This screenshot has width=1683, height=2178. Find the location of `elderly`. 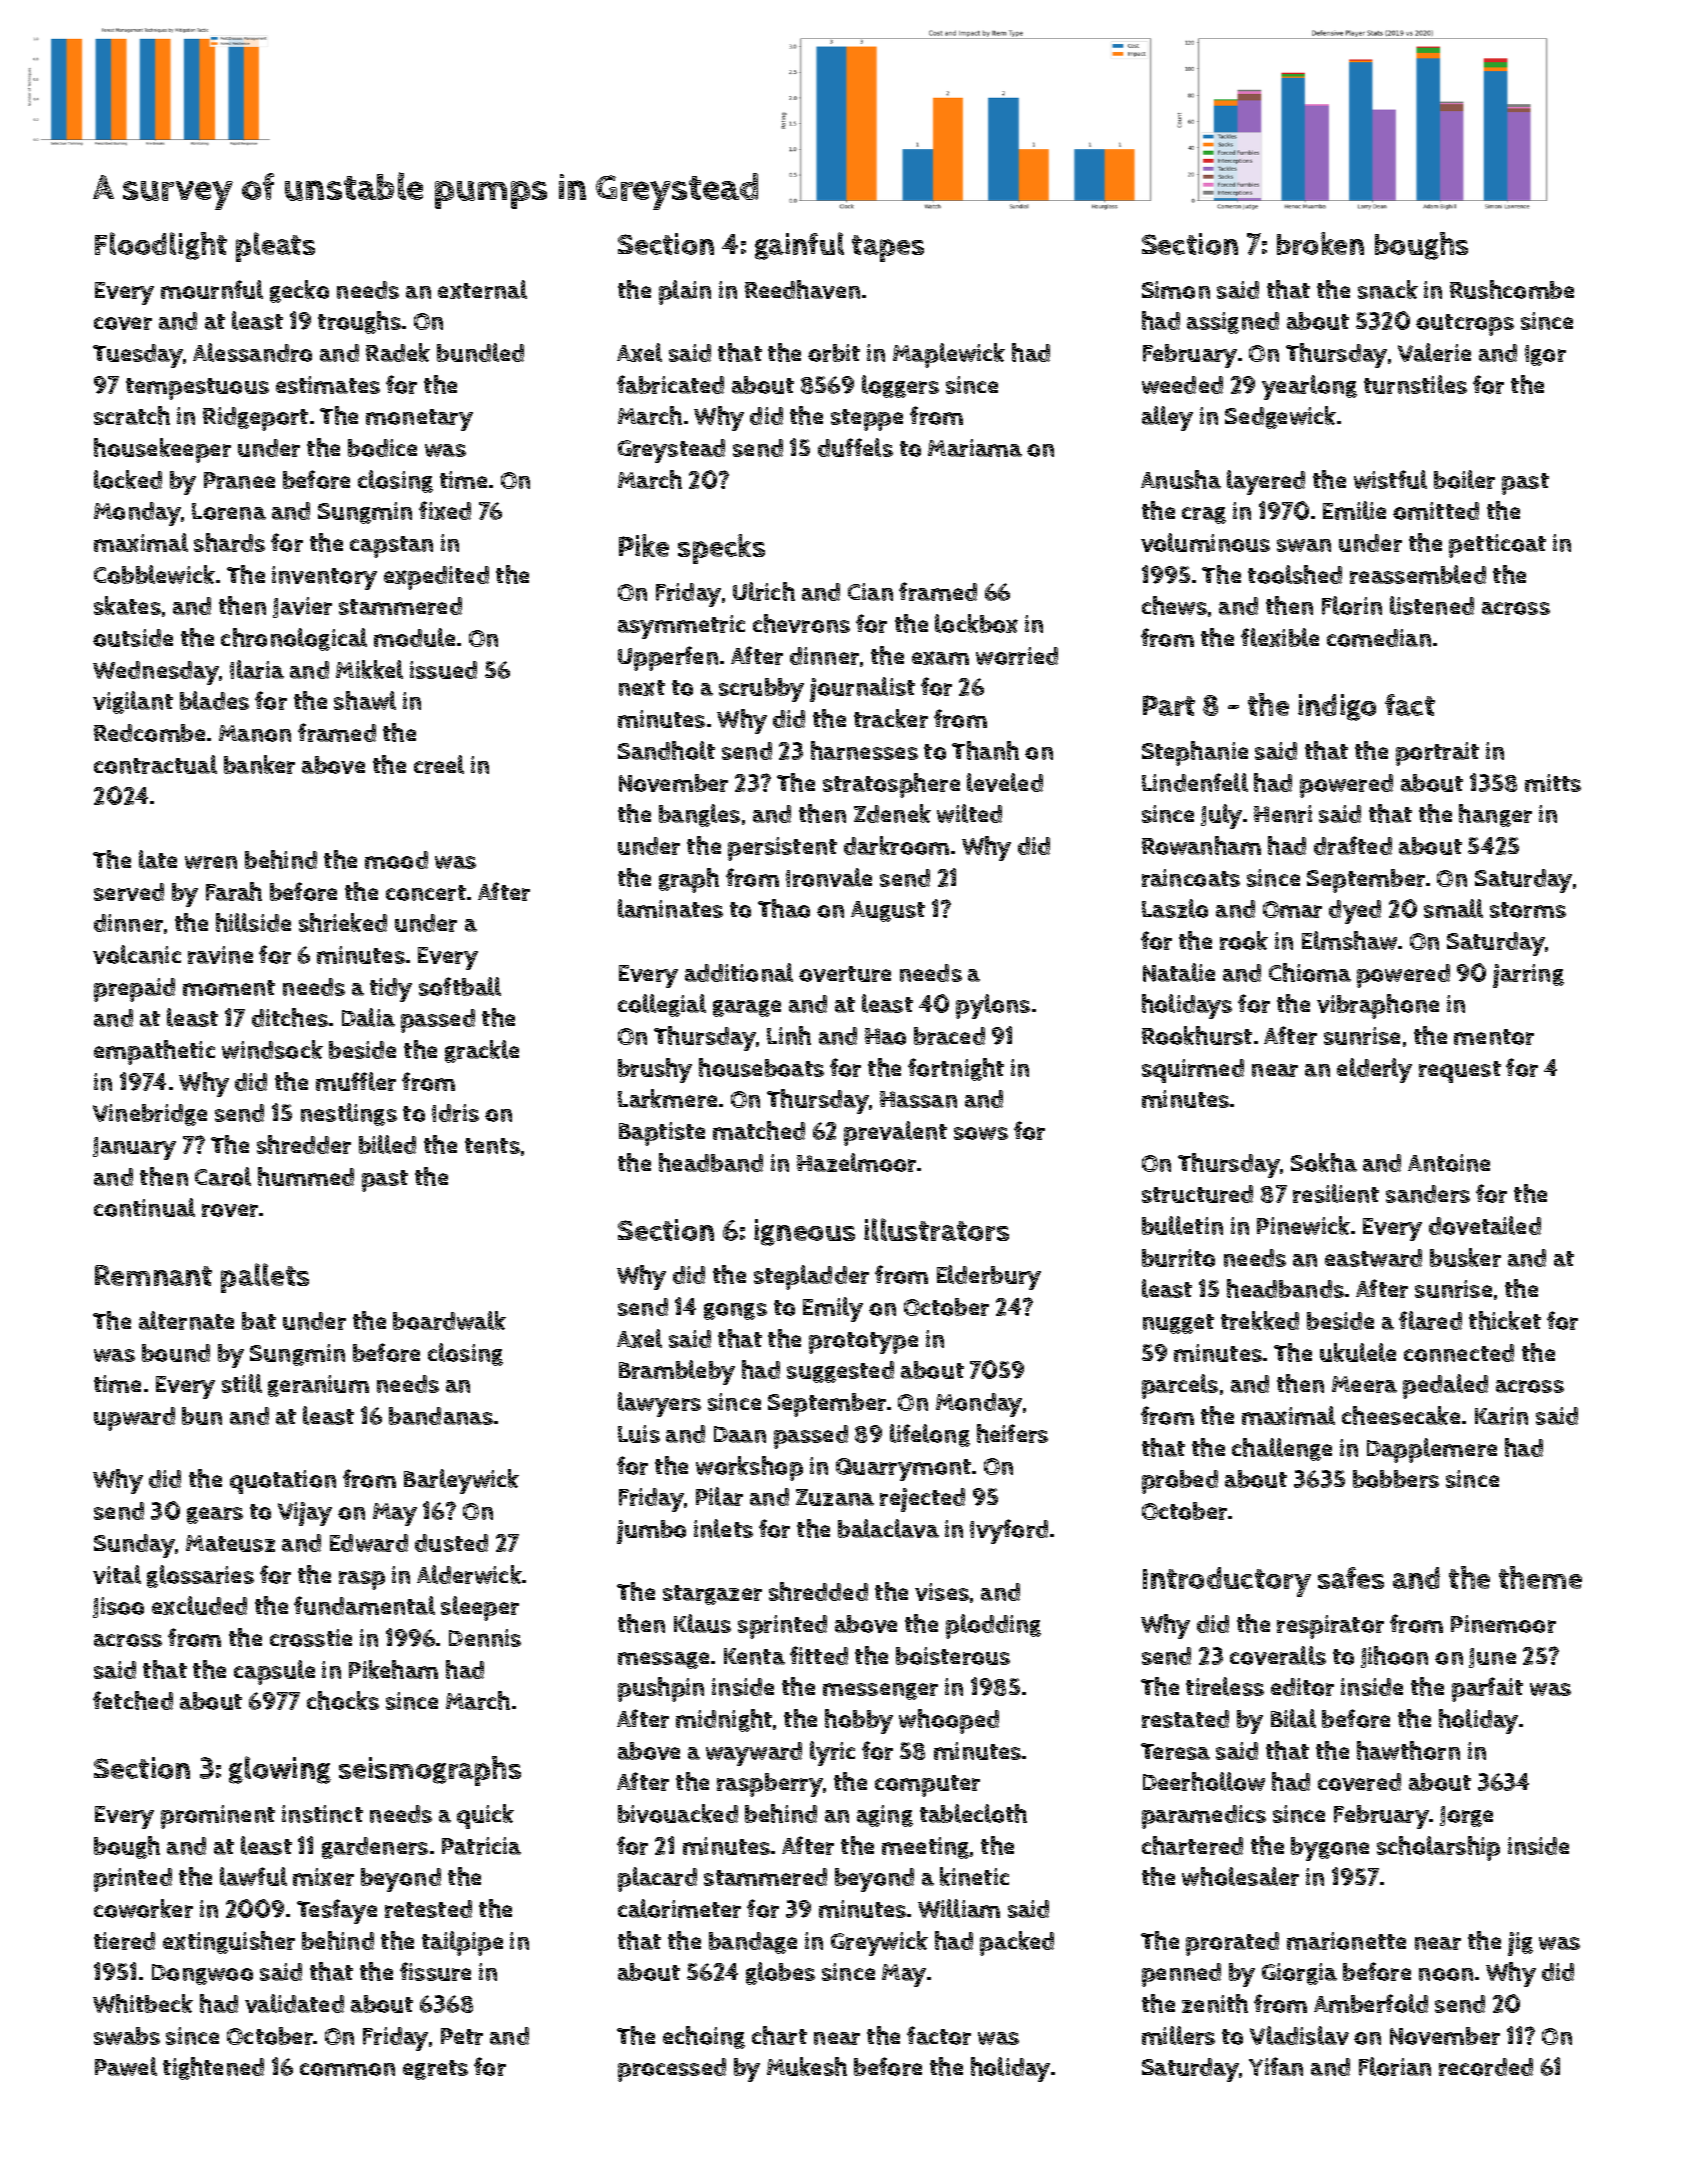

elderly is located at coordinates (1374, 1070).
